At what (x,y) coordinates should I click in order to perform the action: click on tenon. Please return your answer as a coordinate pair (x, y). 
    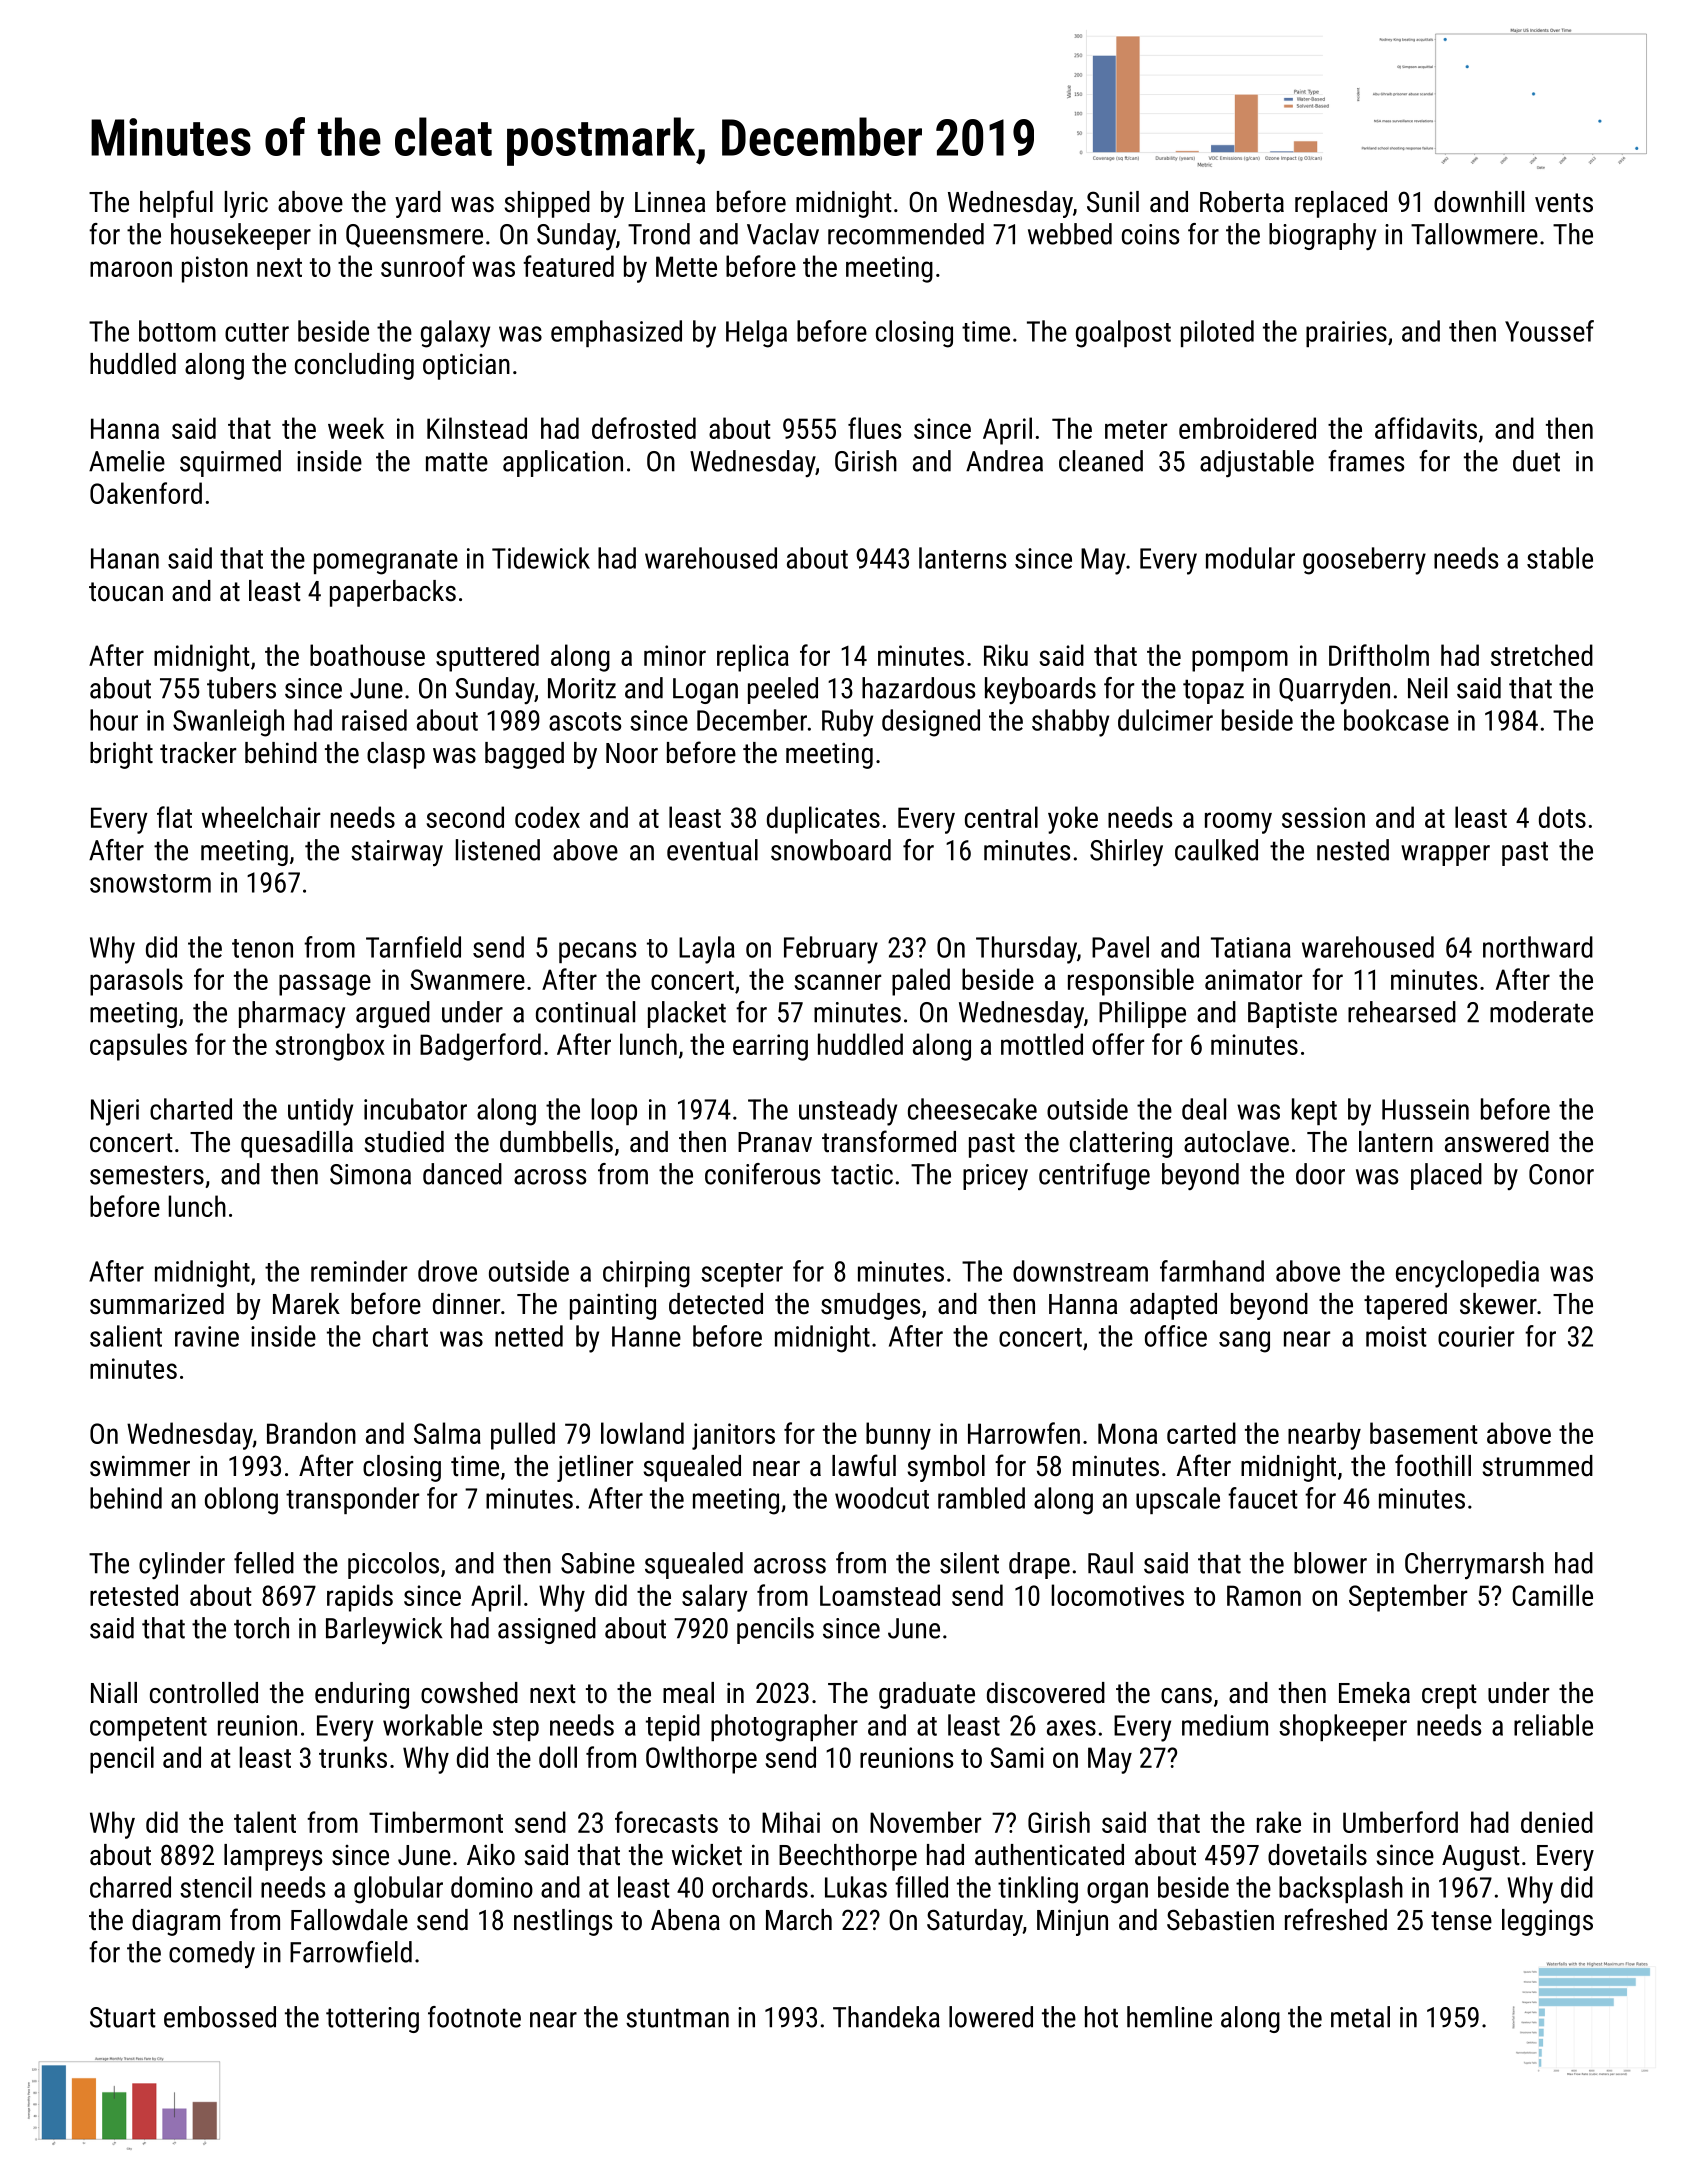
    Looking at the image, I should click on (262, 948).
